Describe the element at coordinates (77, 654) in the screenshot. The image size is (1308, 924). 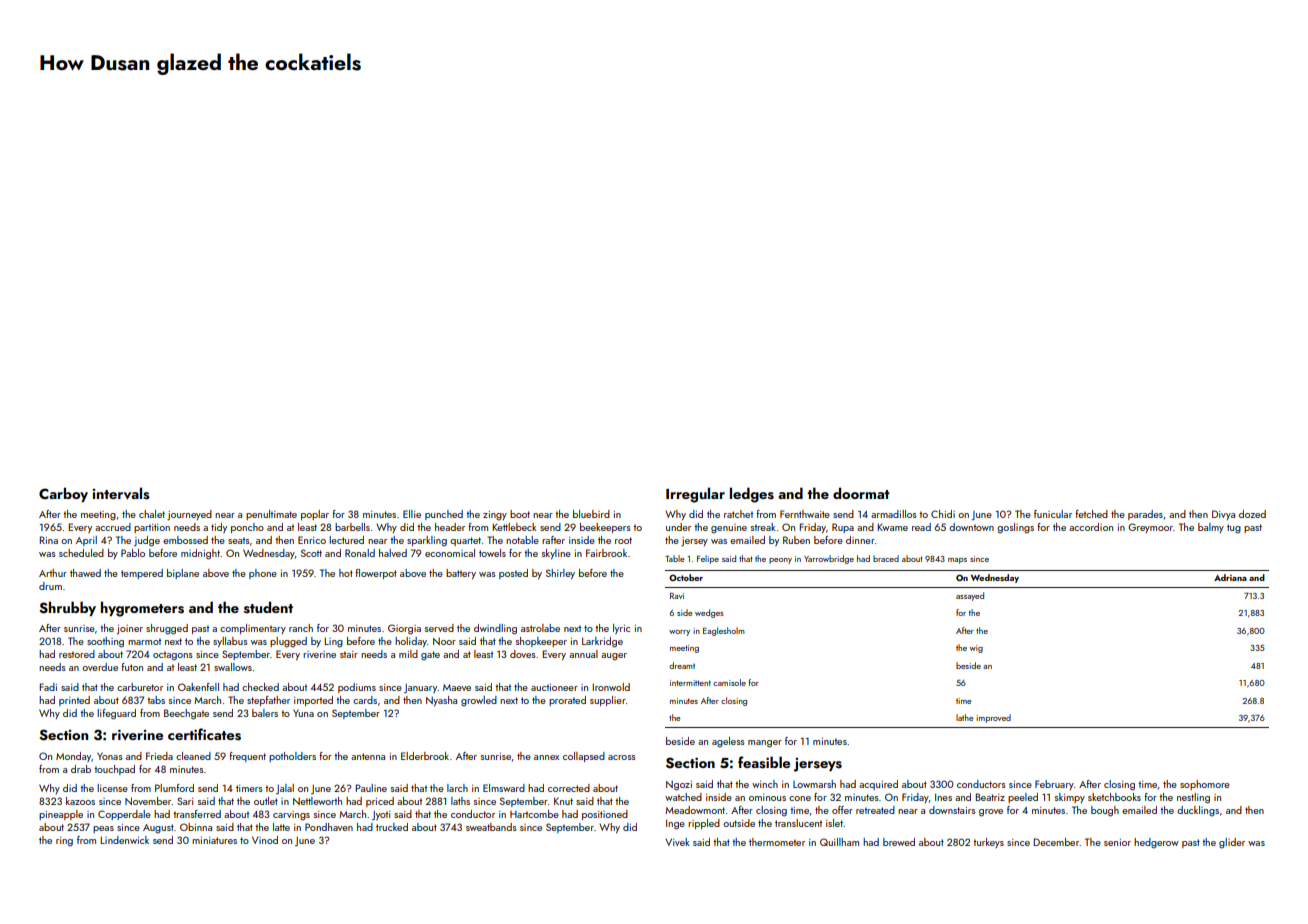
I see `restored` at that location.
